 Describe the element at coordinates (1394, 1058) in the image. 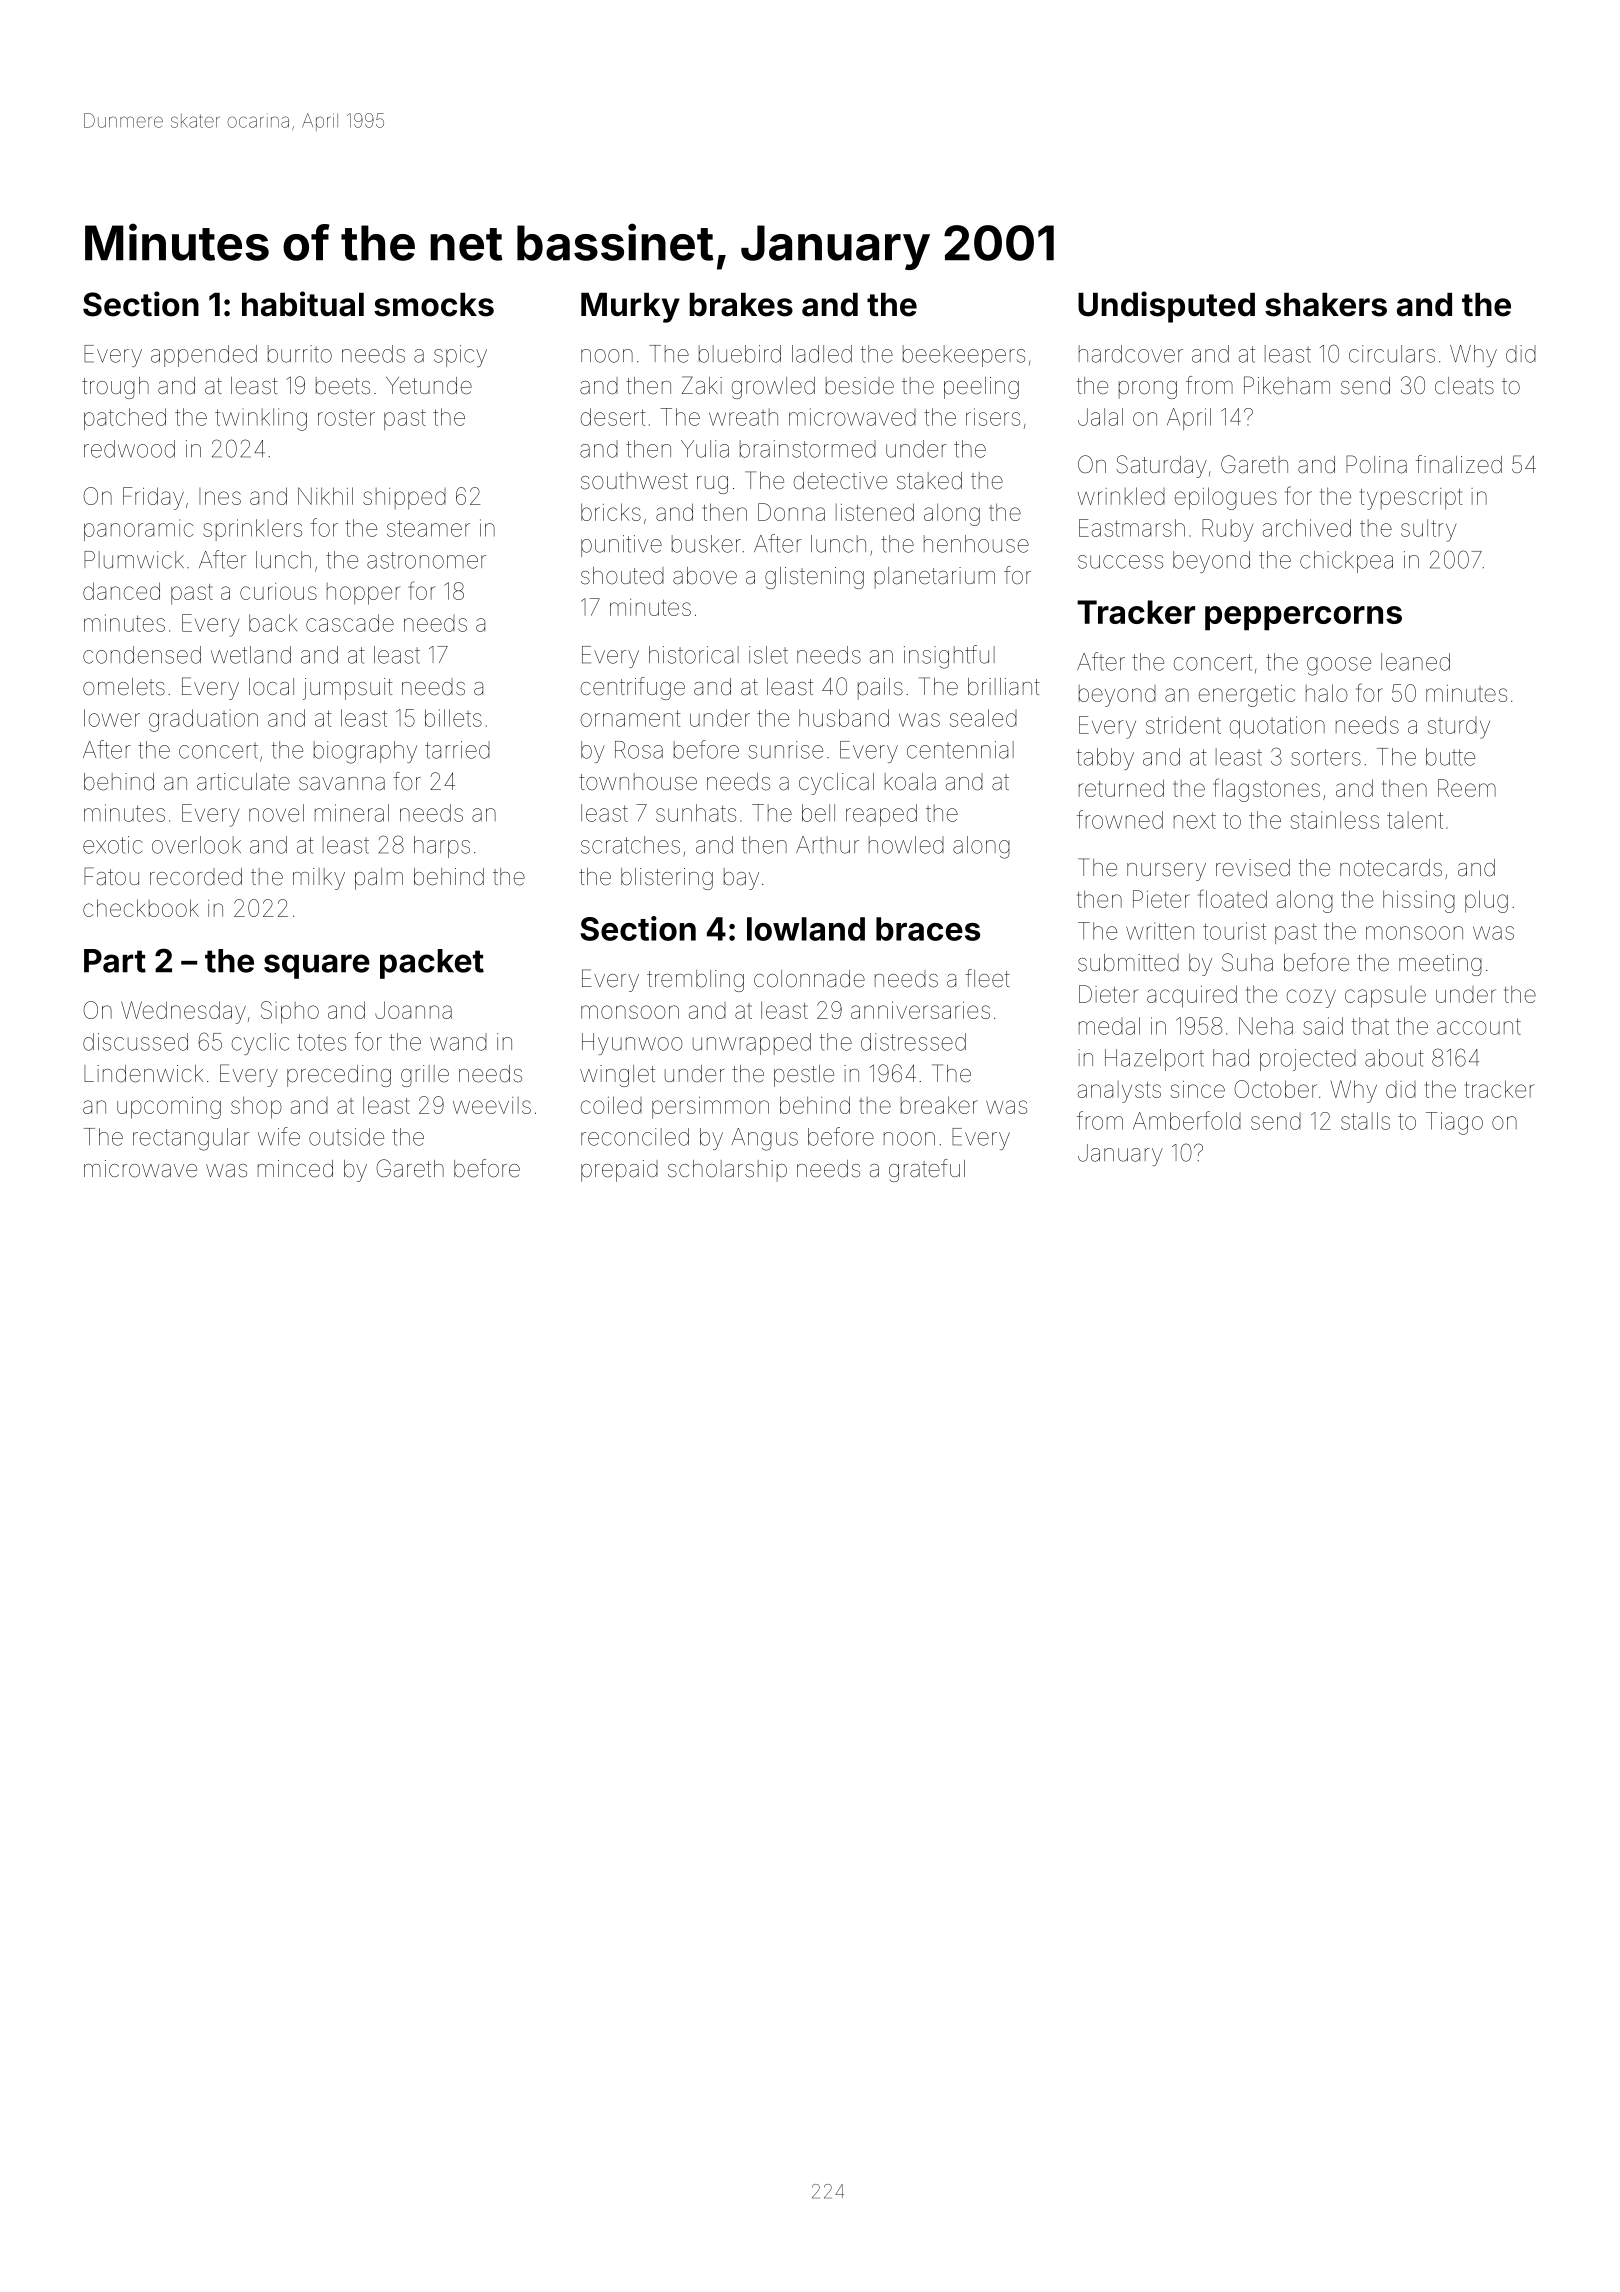

I see `about` at that location.
